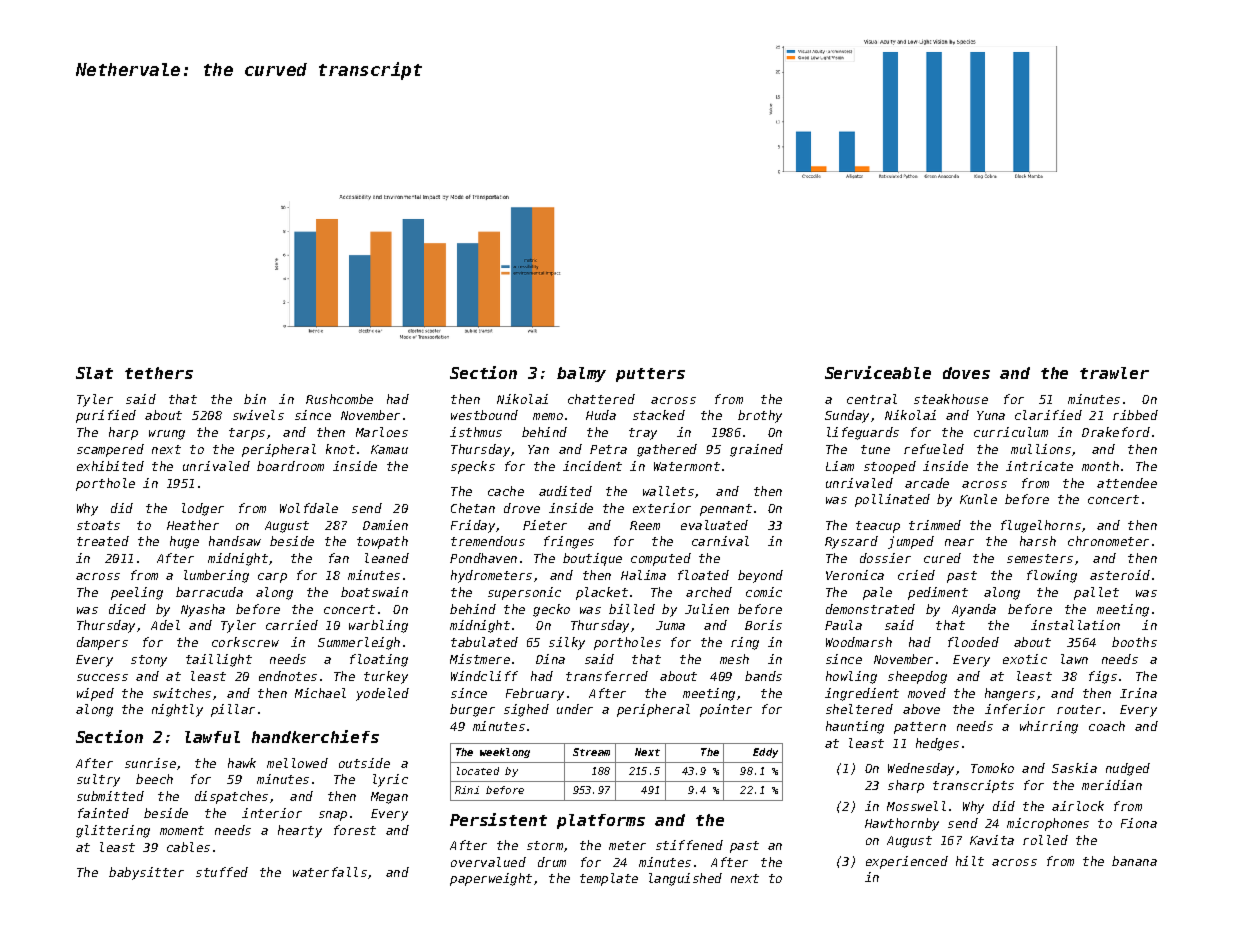 Image resolution: width=1233 pixels, height=952 pixels. What do you see at coordinates (1138, 693) in the screenshot?
I see `Irina` at bounding box center [1138, 693].
